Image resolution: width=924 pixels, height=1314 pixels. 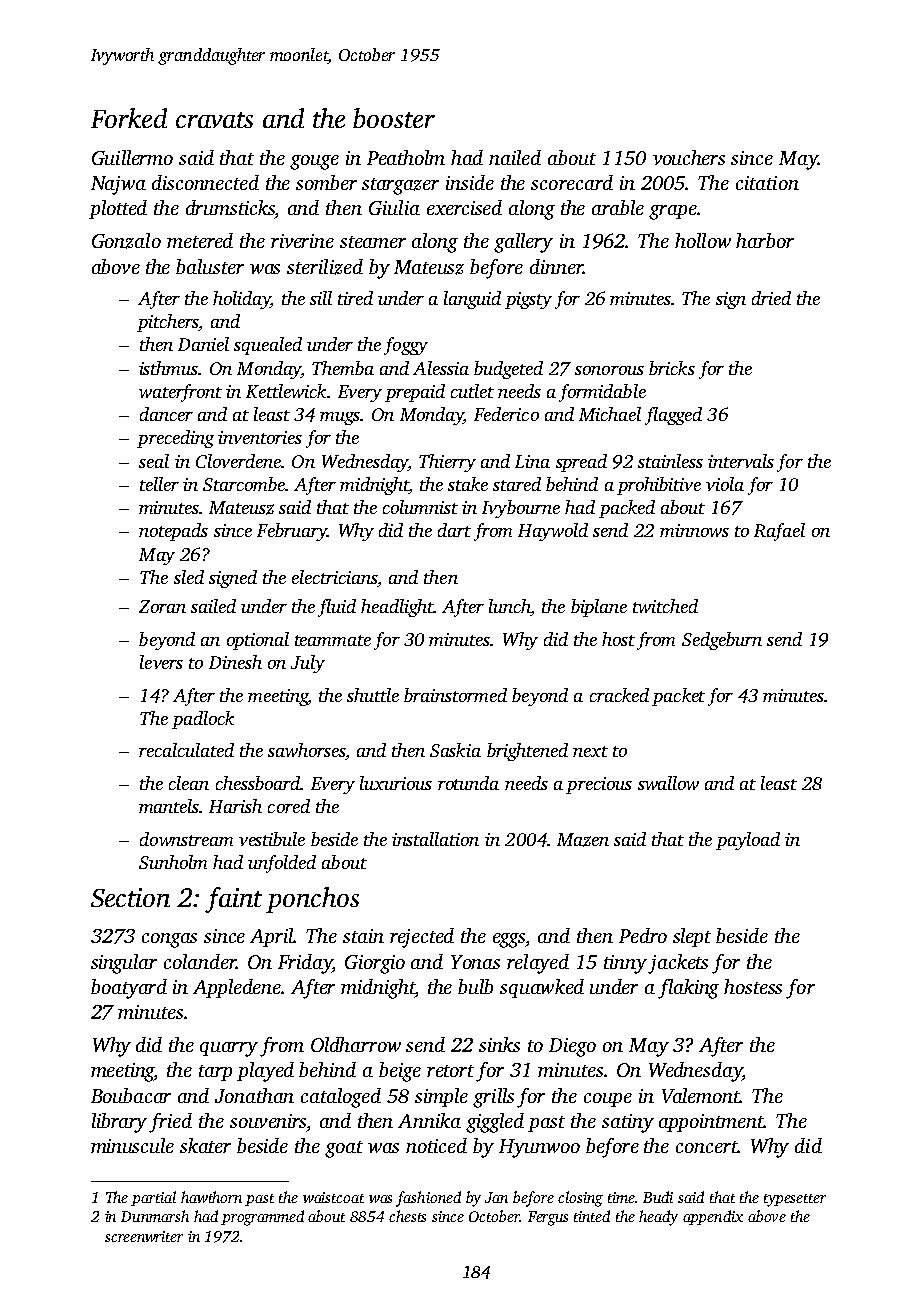 What do you see at coordinates (144, 1236) in the screenshot?
I see `screenwriter` at bounding box center [144, 1236].
